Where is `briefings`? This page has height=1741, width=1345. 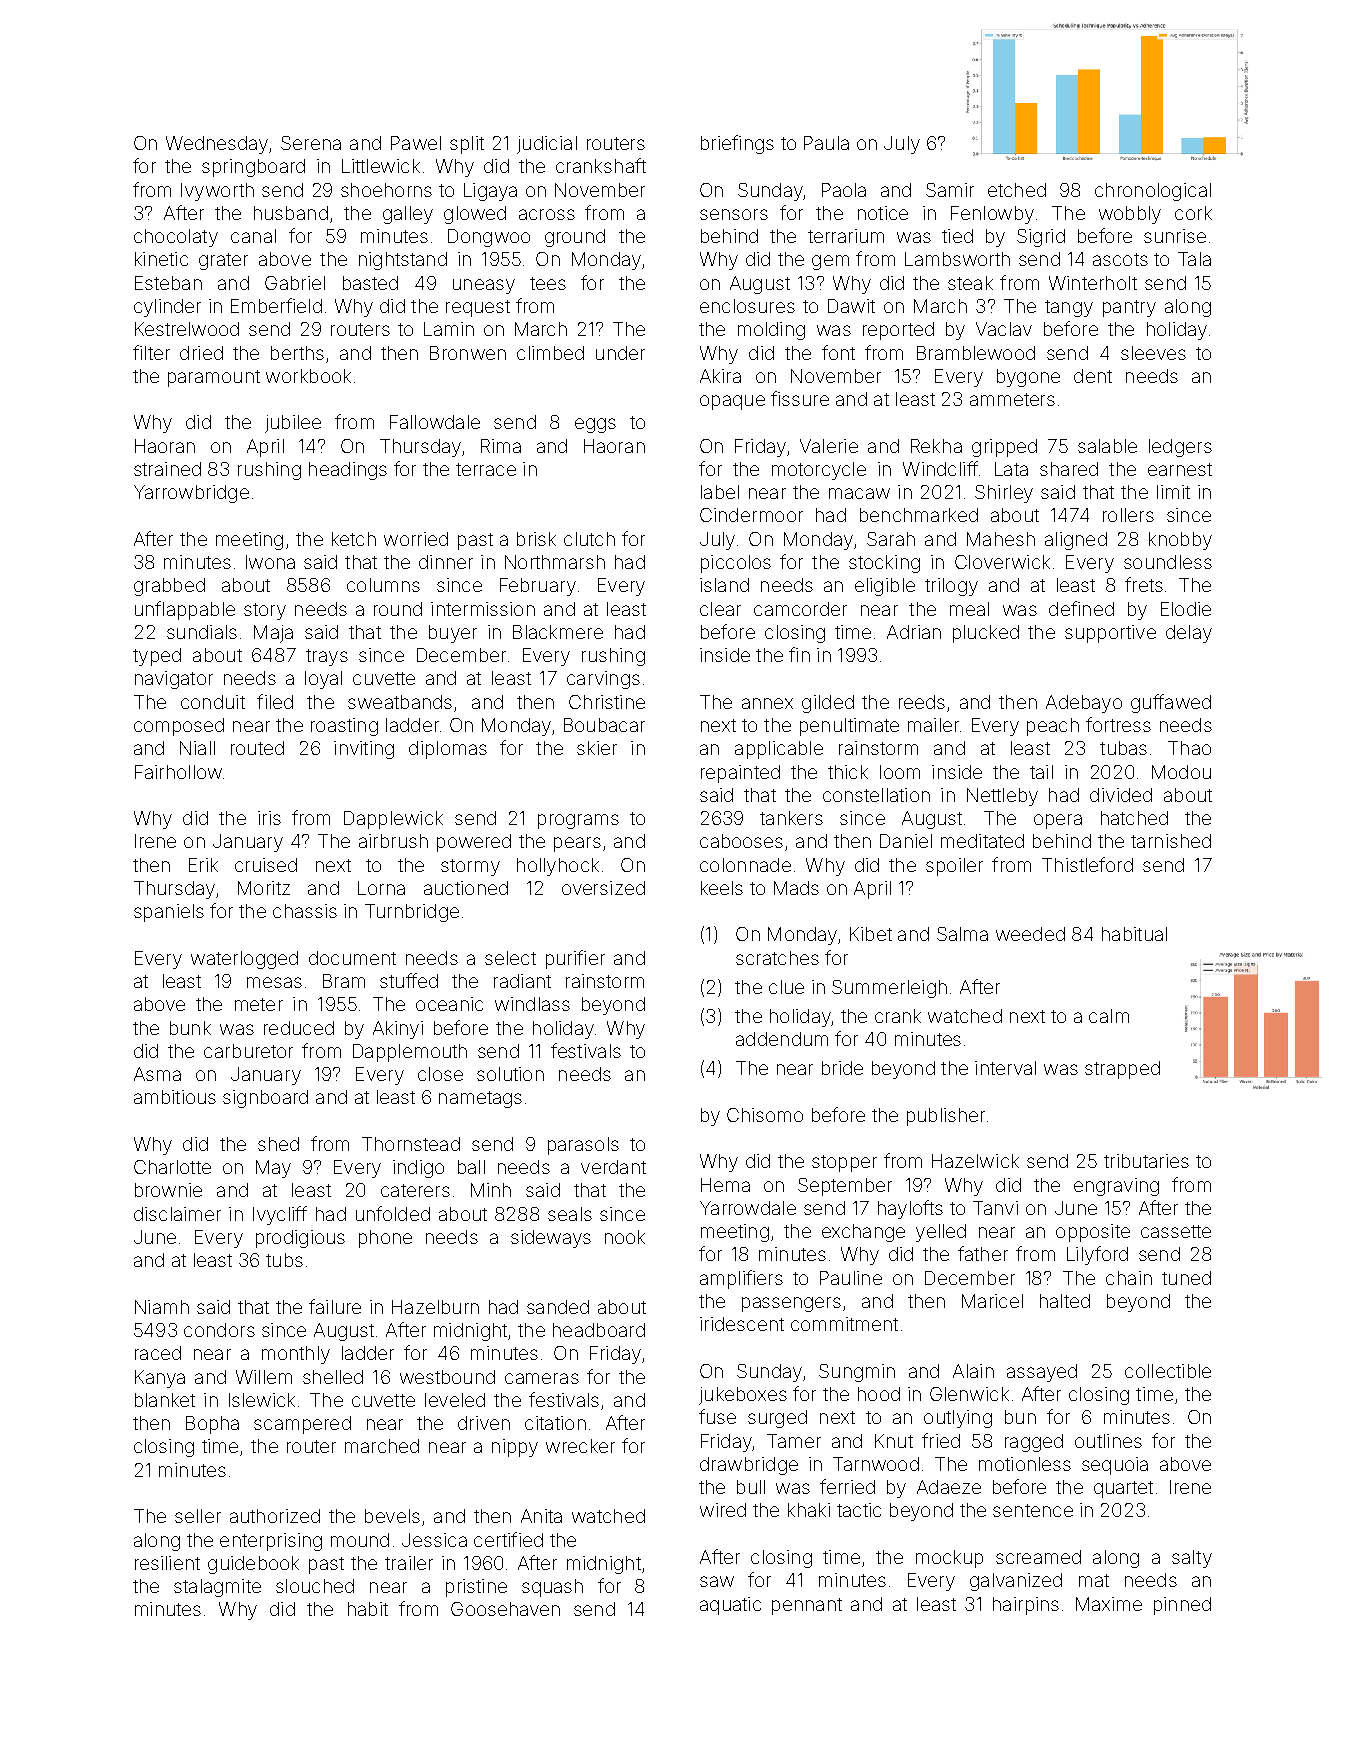
briefings is located at coordinates (737, 144).
